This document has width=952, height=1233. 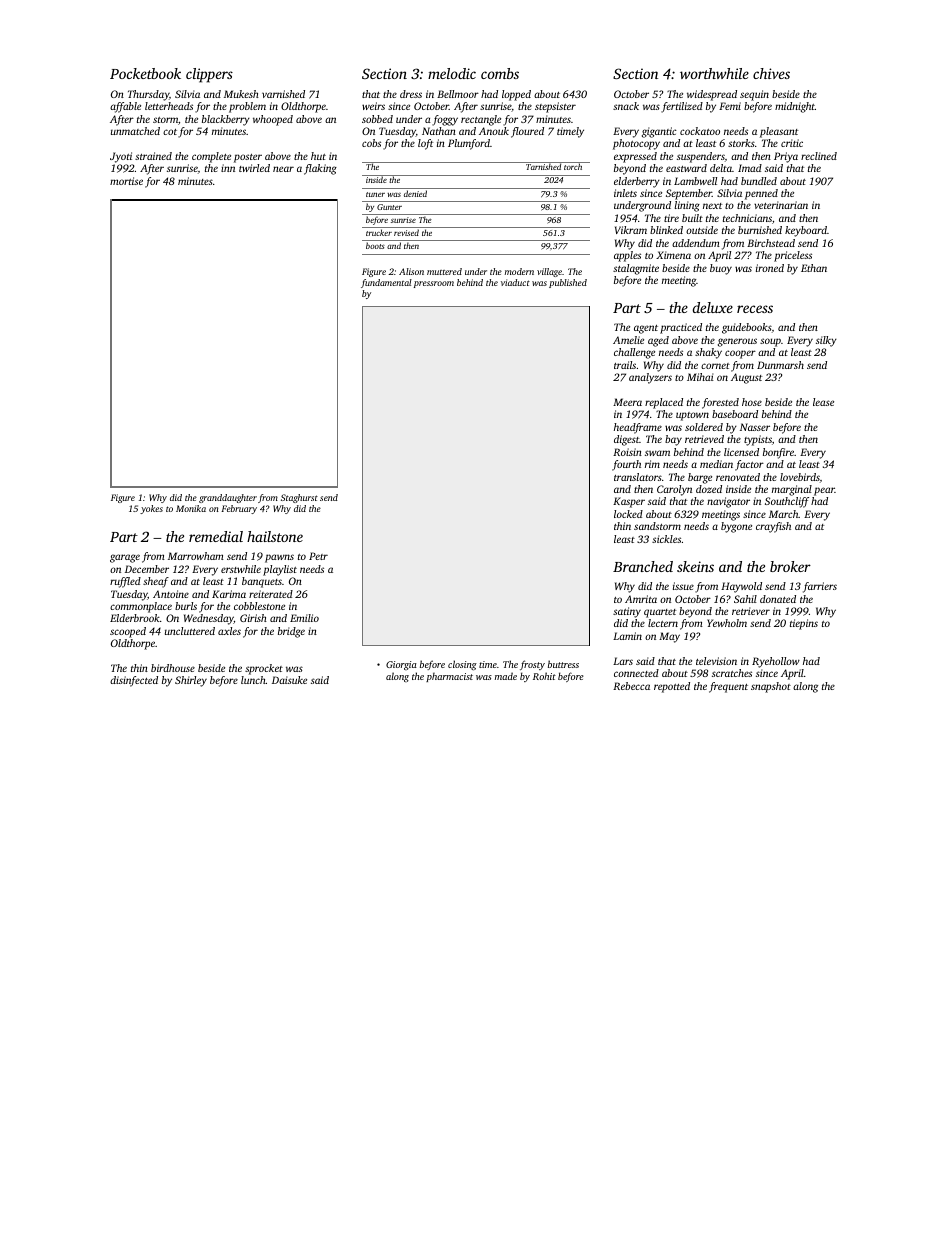 I want to click on blackberry, so click(x=226, y=120).
